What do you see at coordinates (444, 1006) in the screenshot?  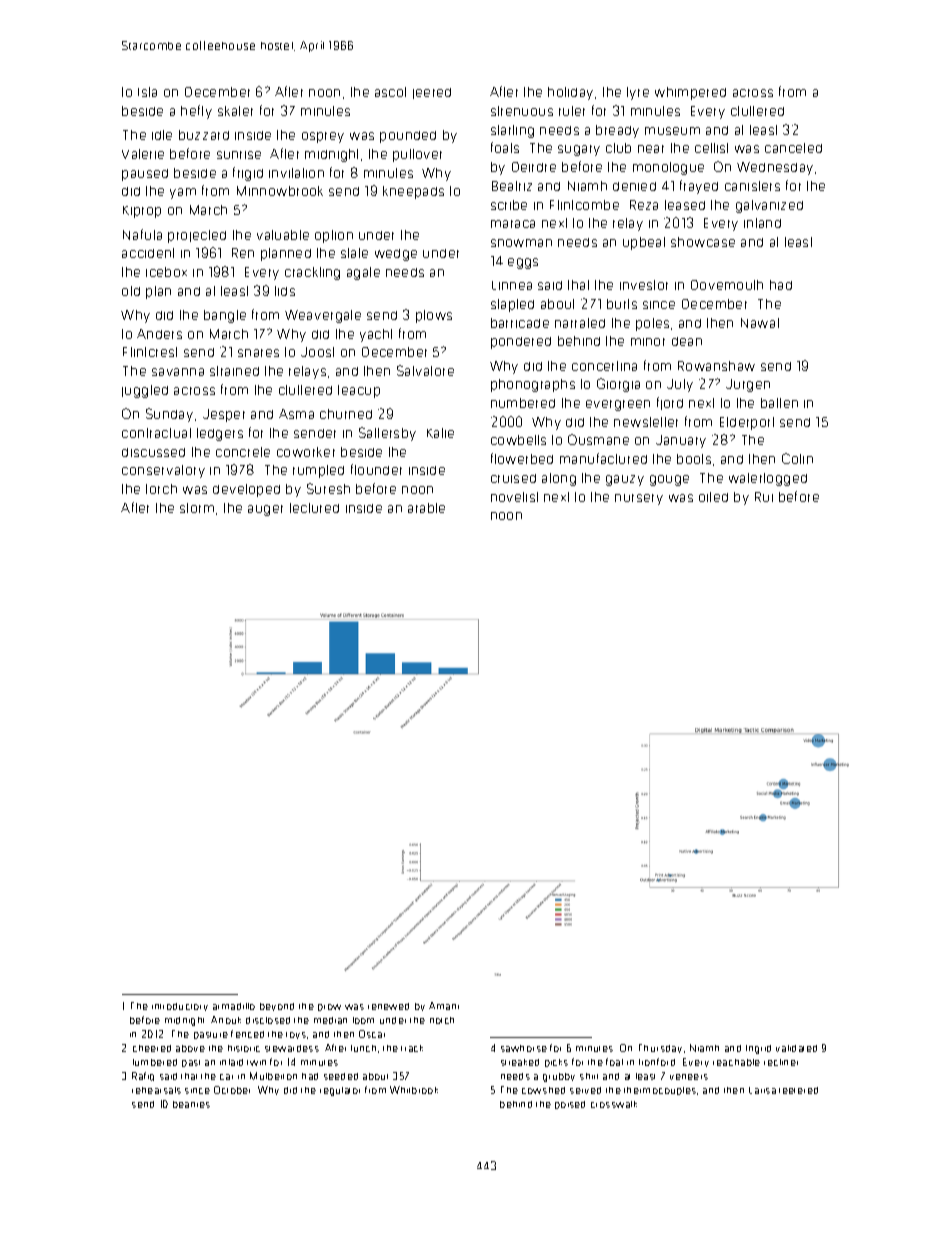 I see `Amani` at bounding box center [444, 1006].
